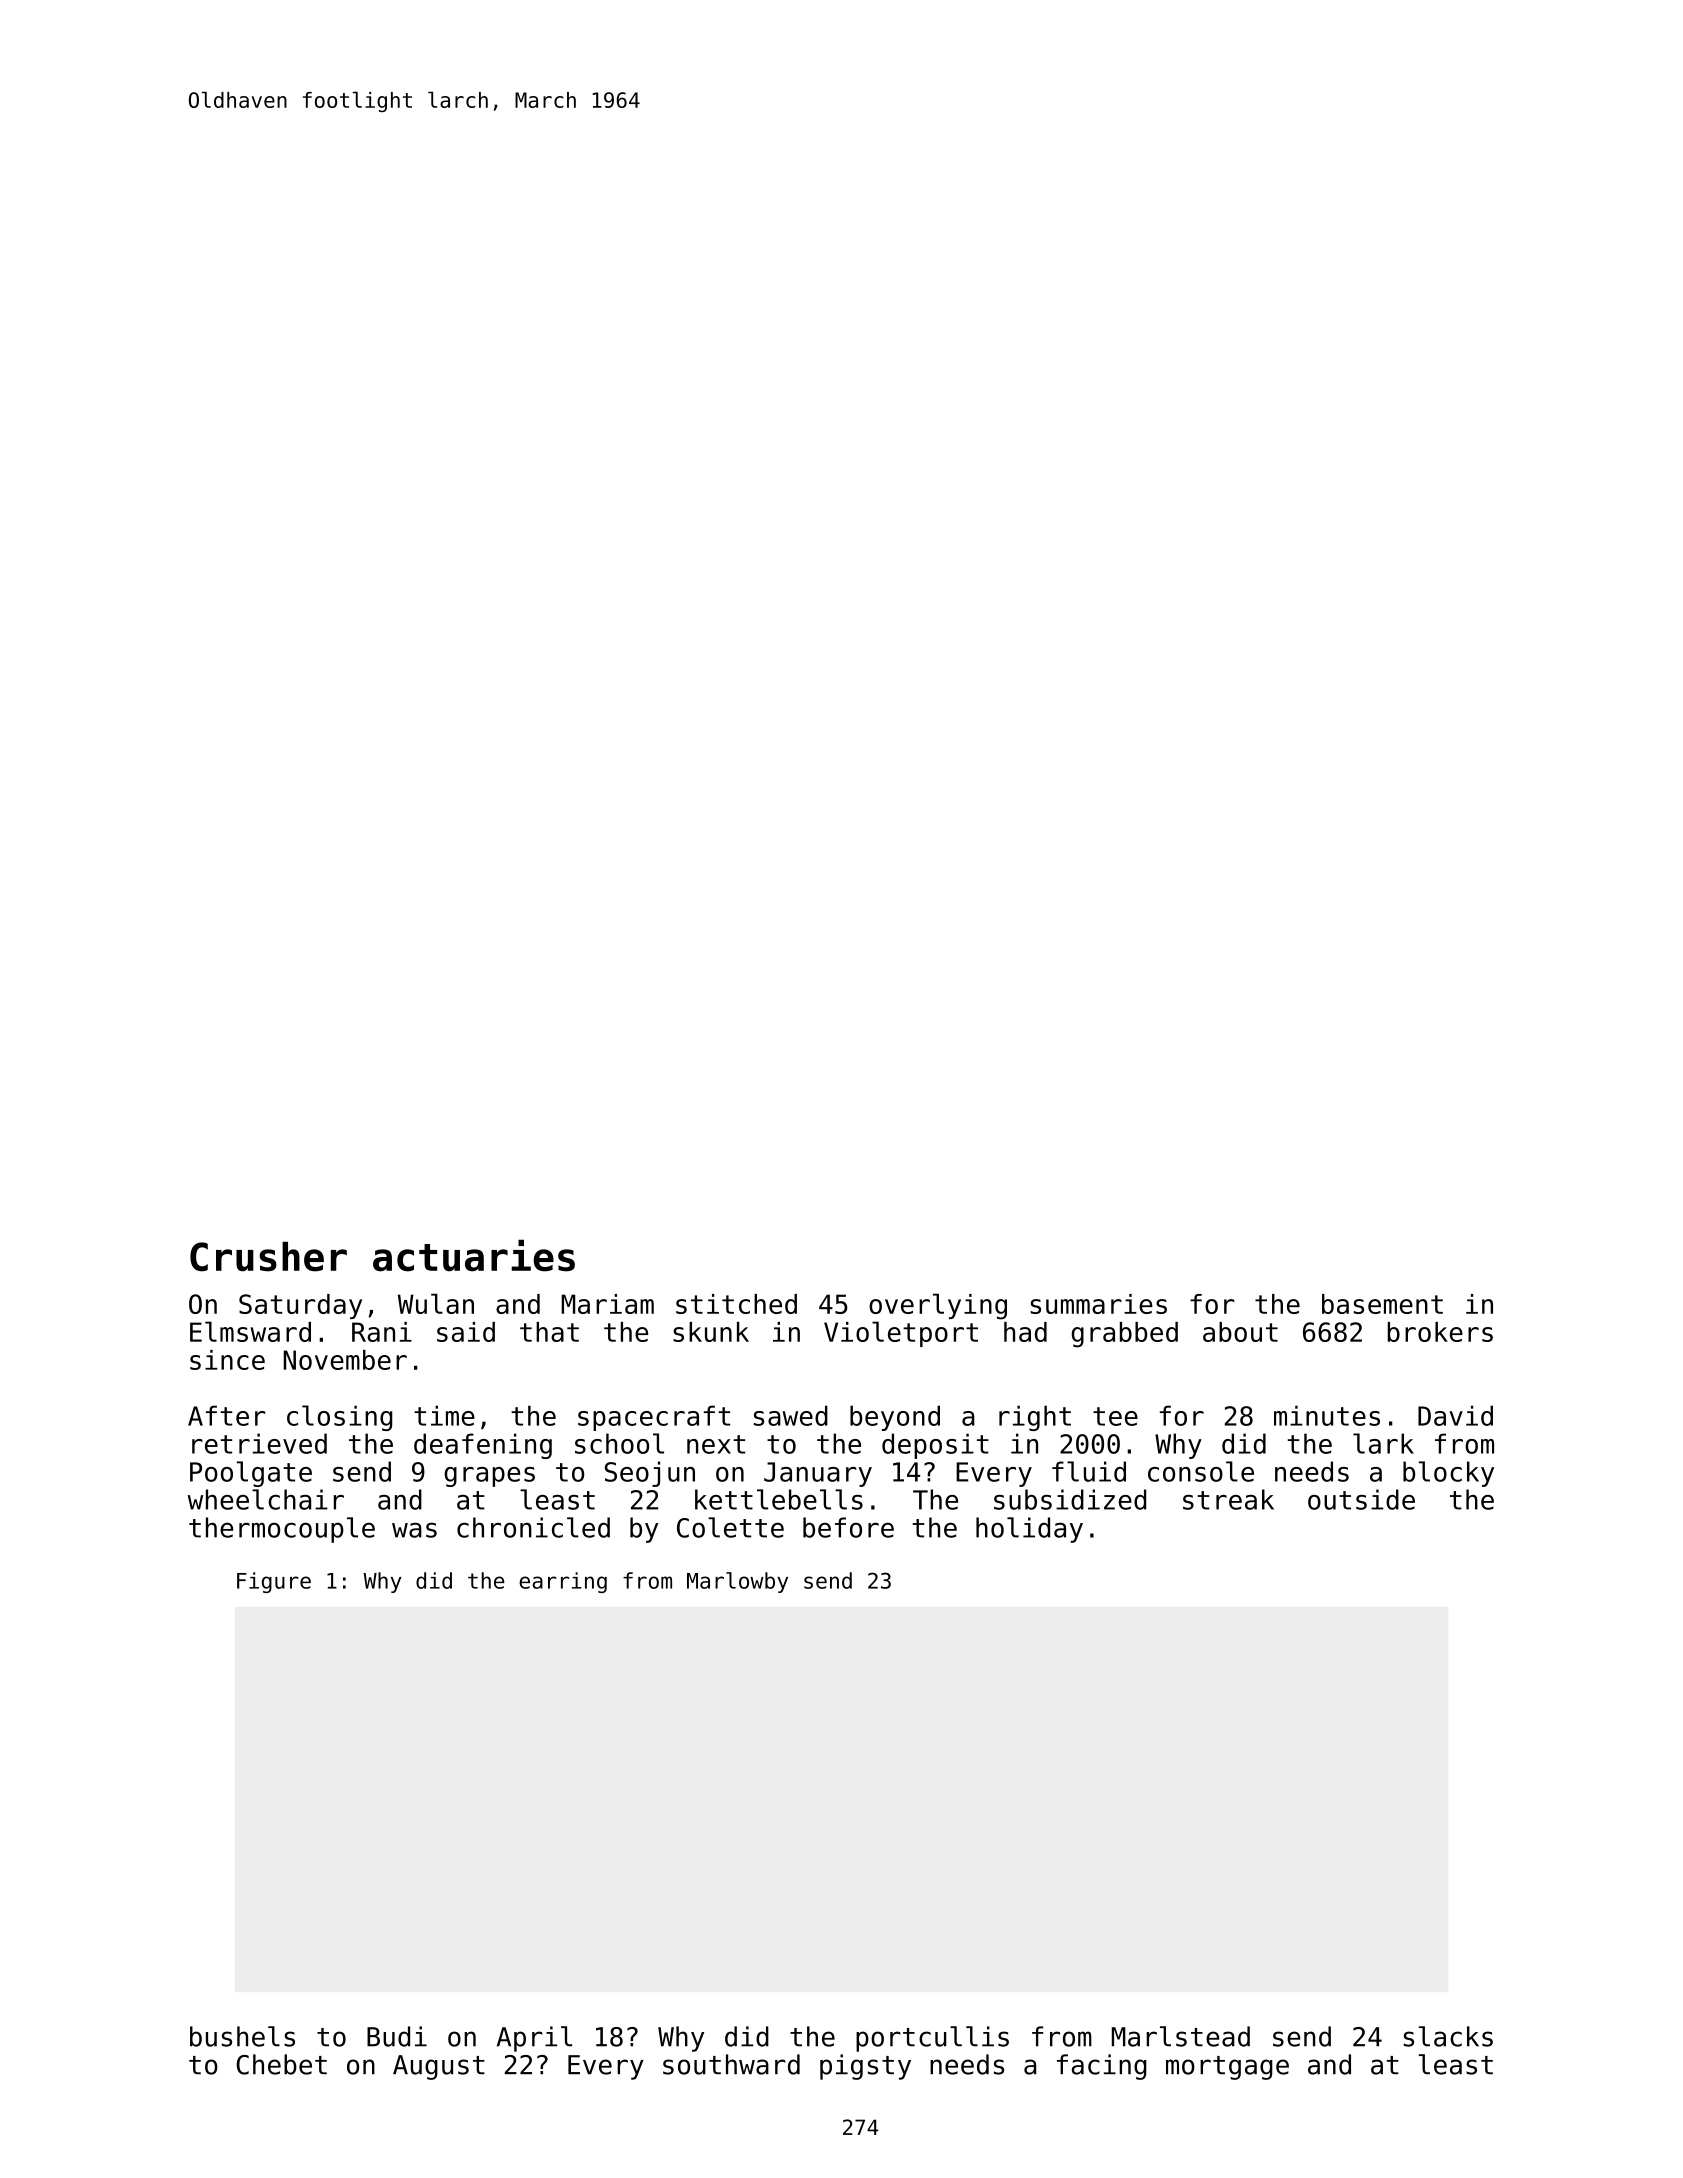 Image resolution: width=1683 pixels, height=2178 pixels. I want to click on Marlowby, so click(737, 1582).
